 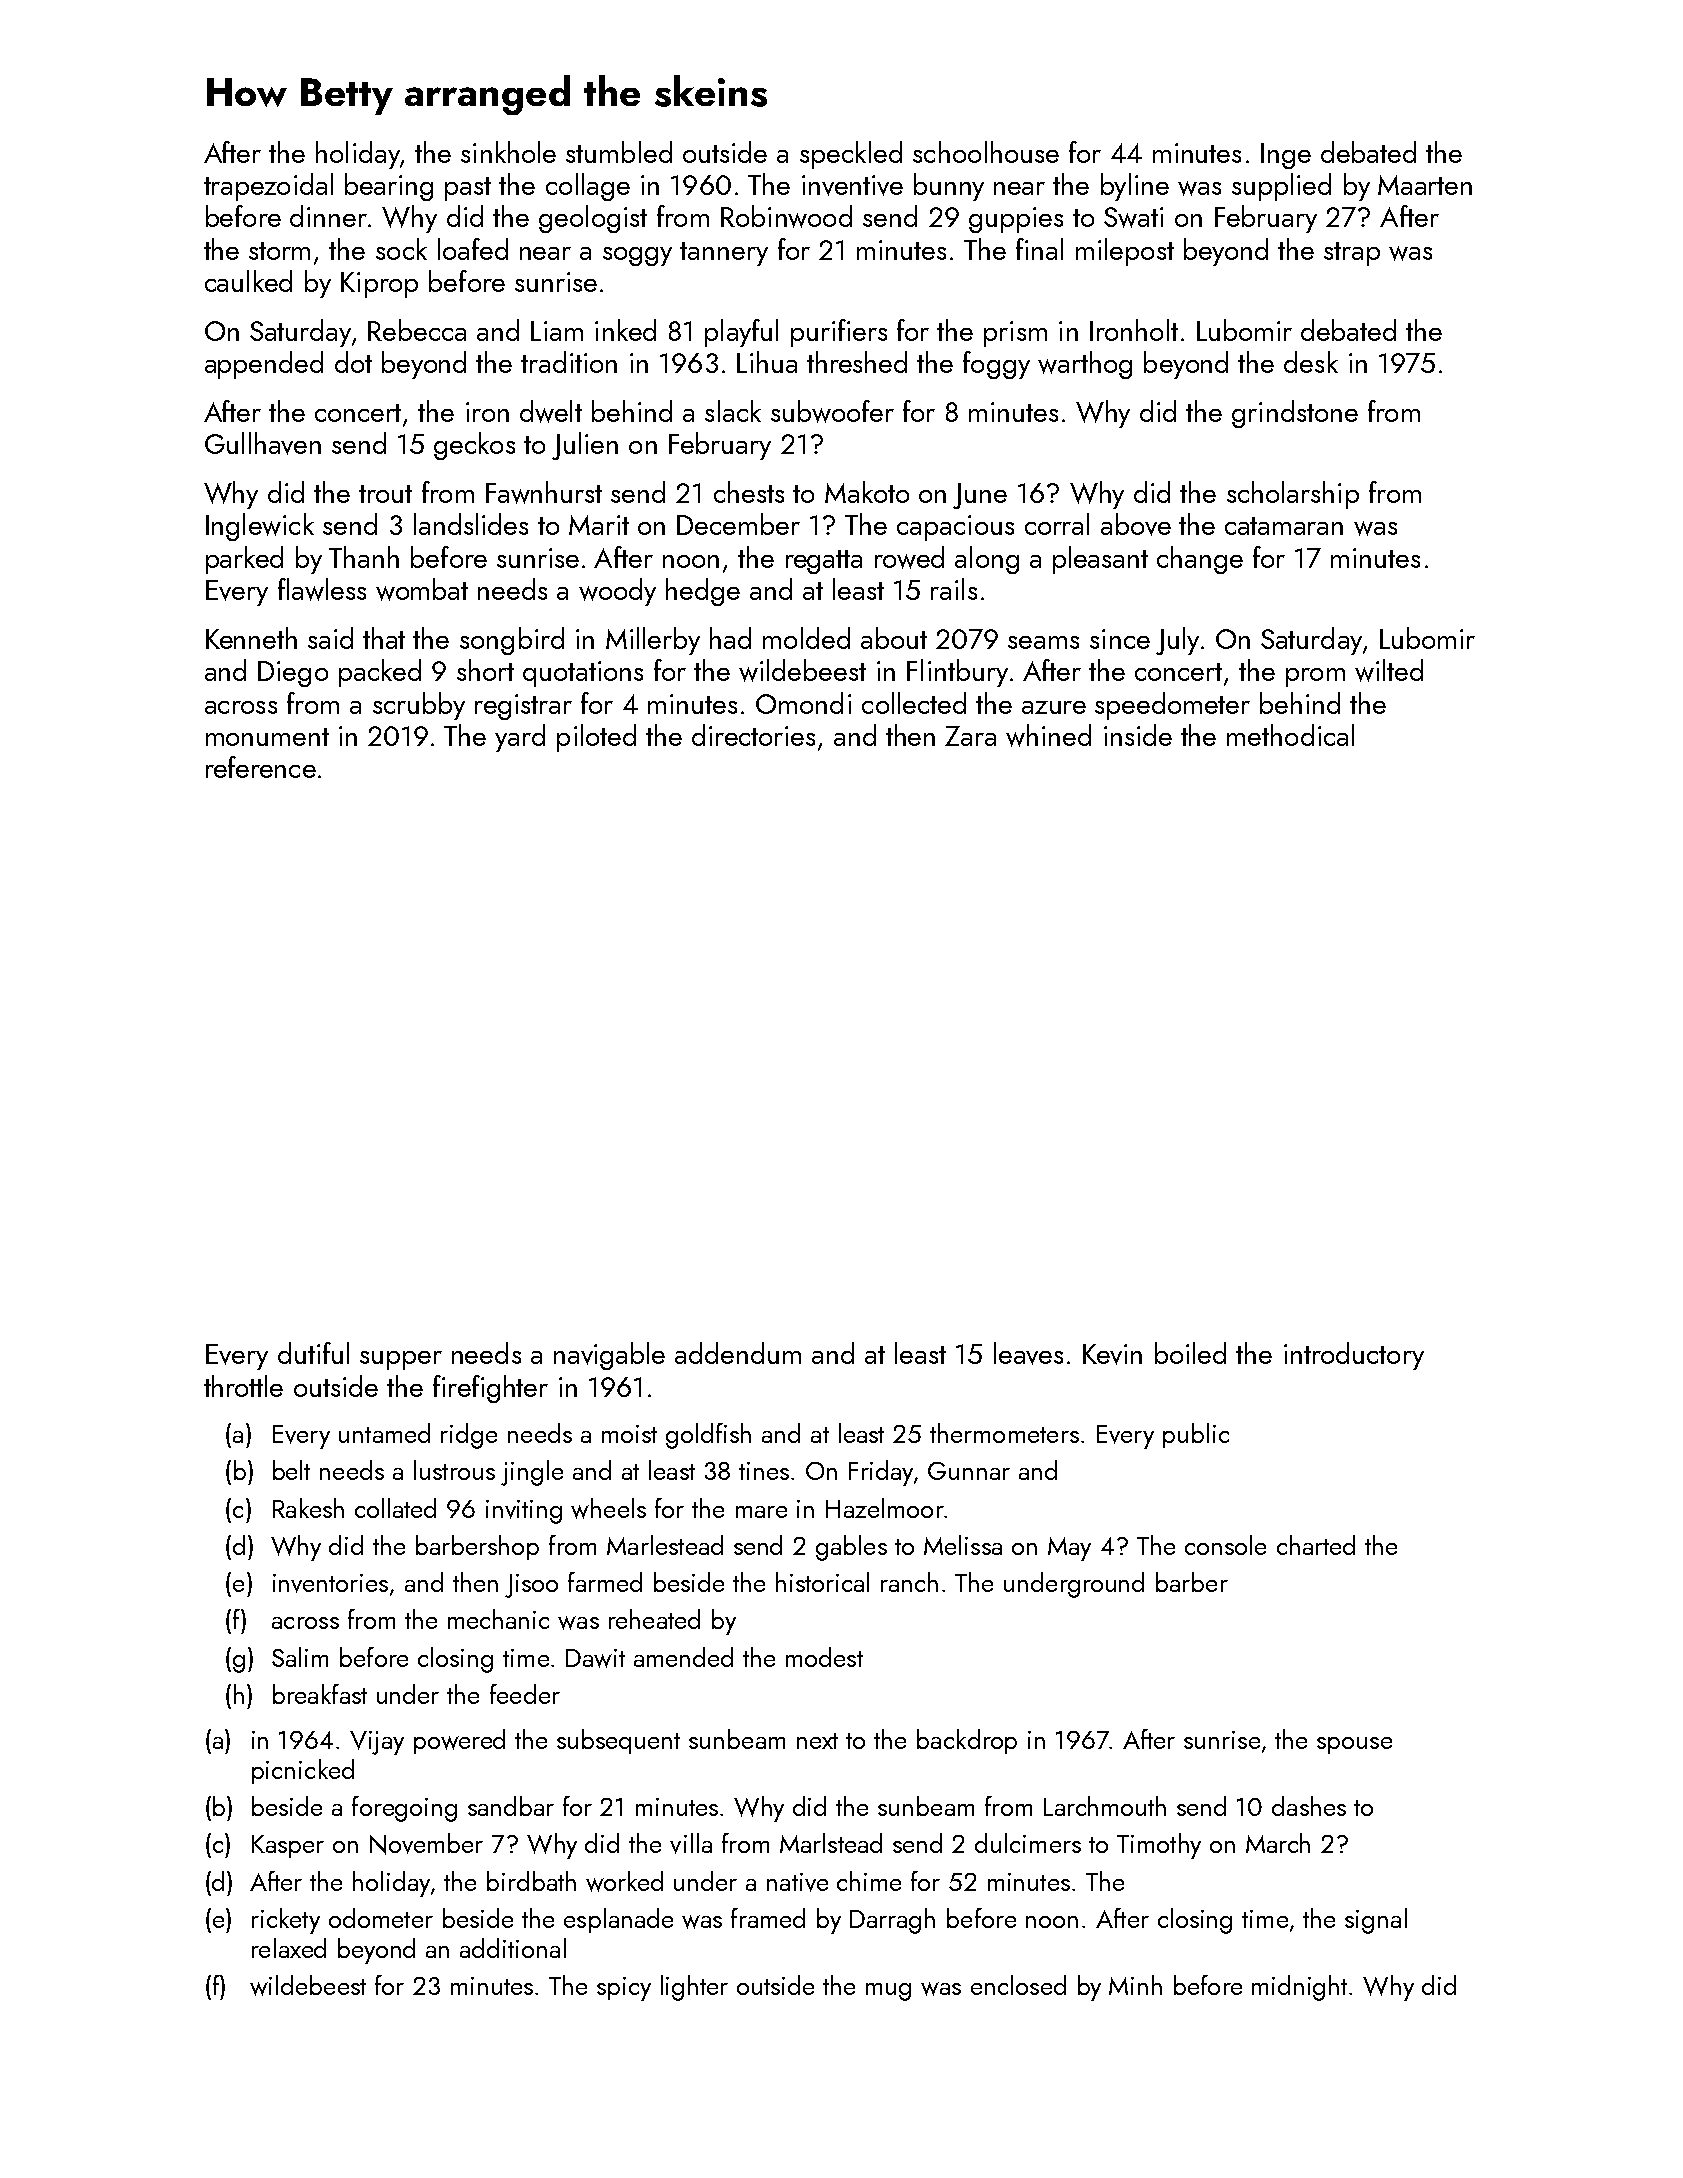 I want to click on birdbath, so click(x=531, y=1881).
